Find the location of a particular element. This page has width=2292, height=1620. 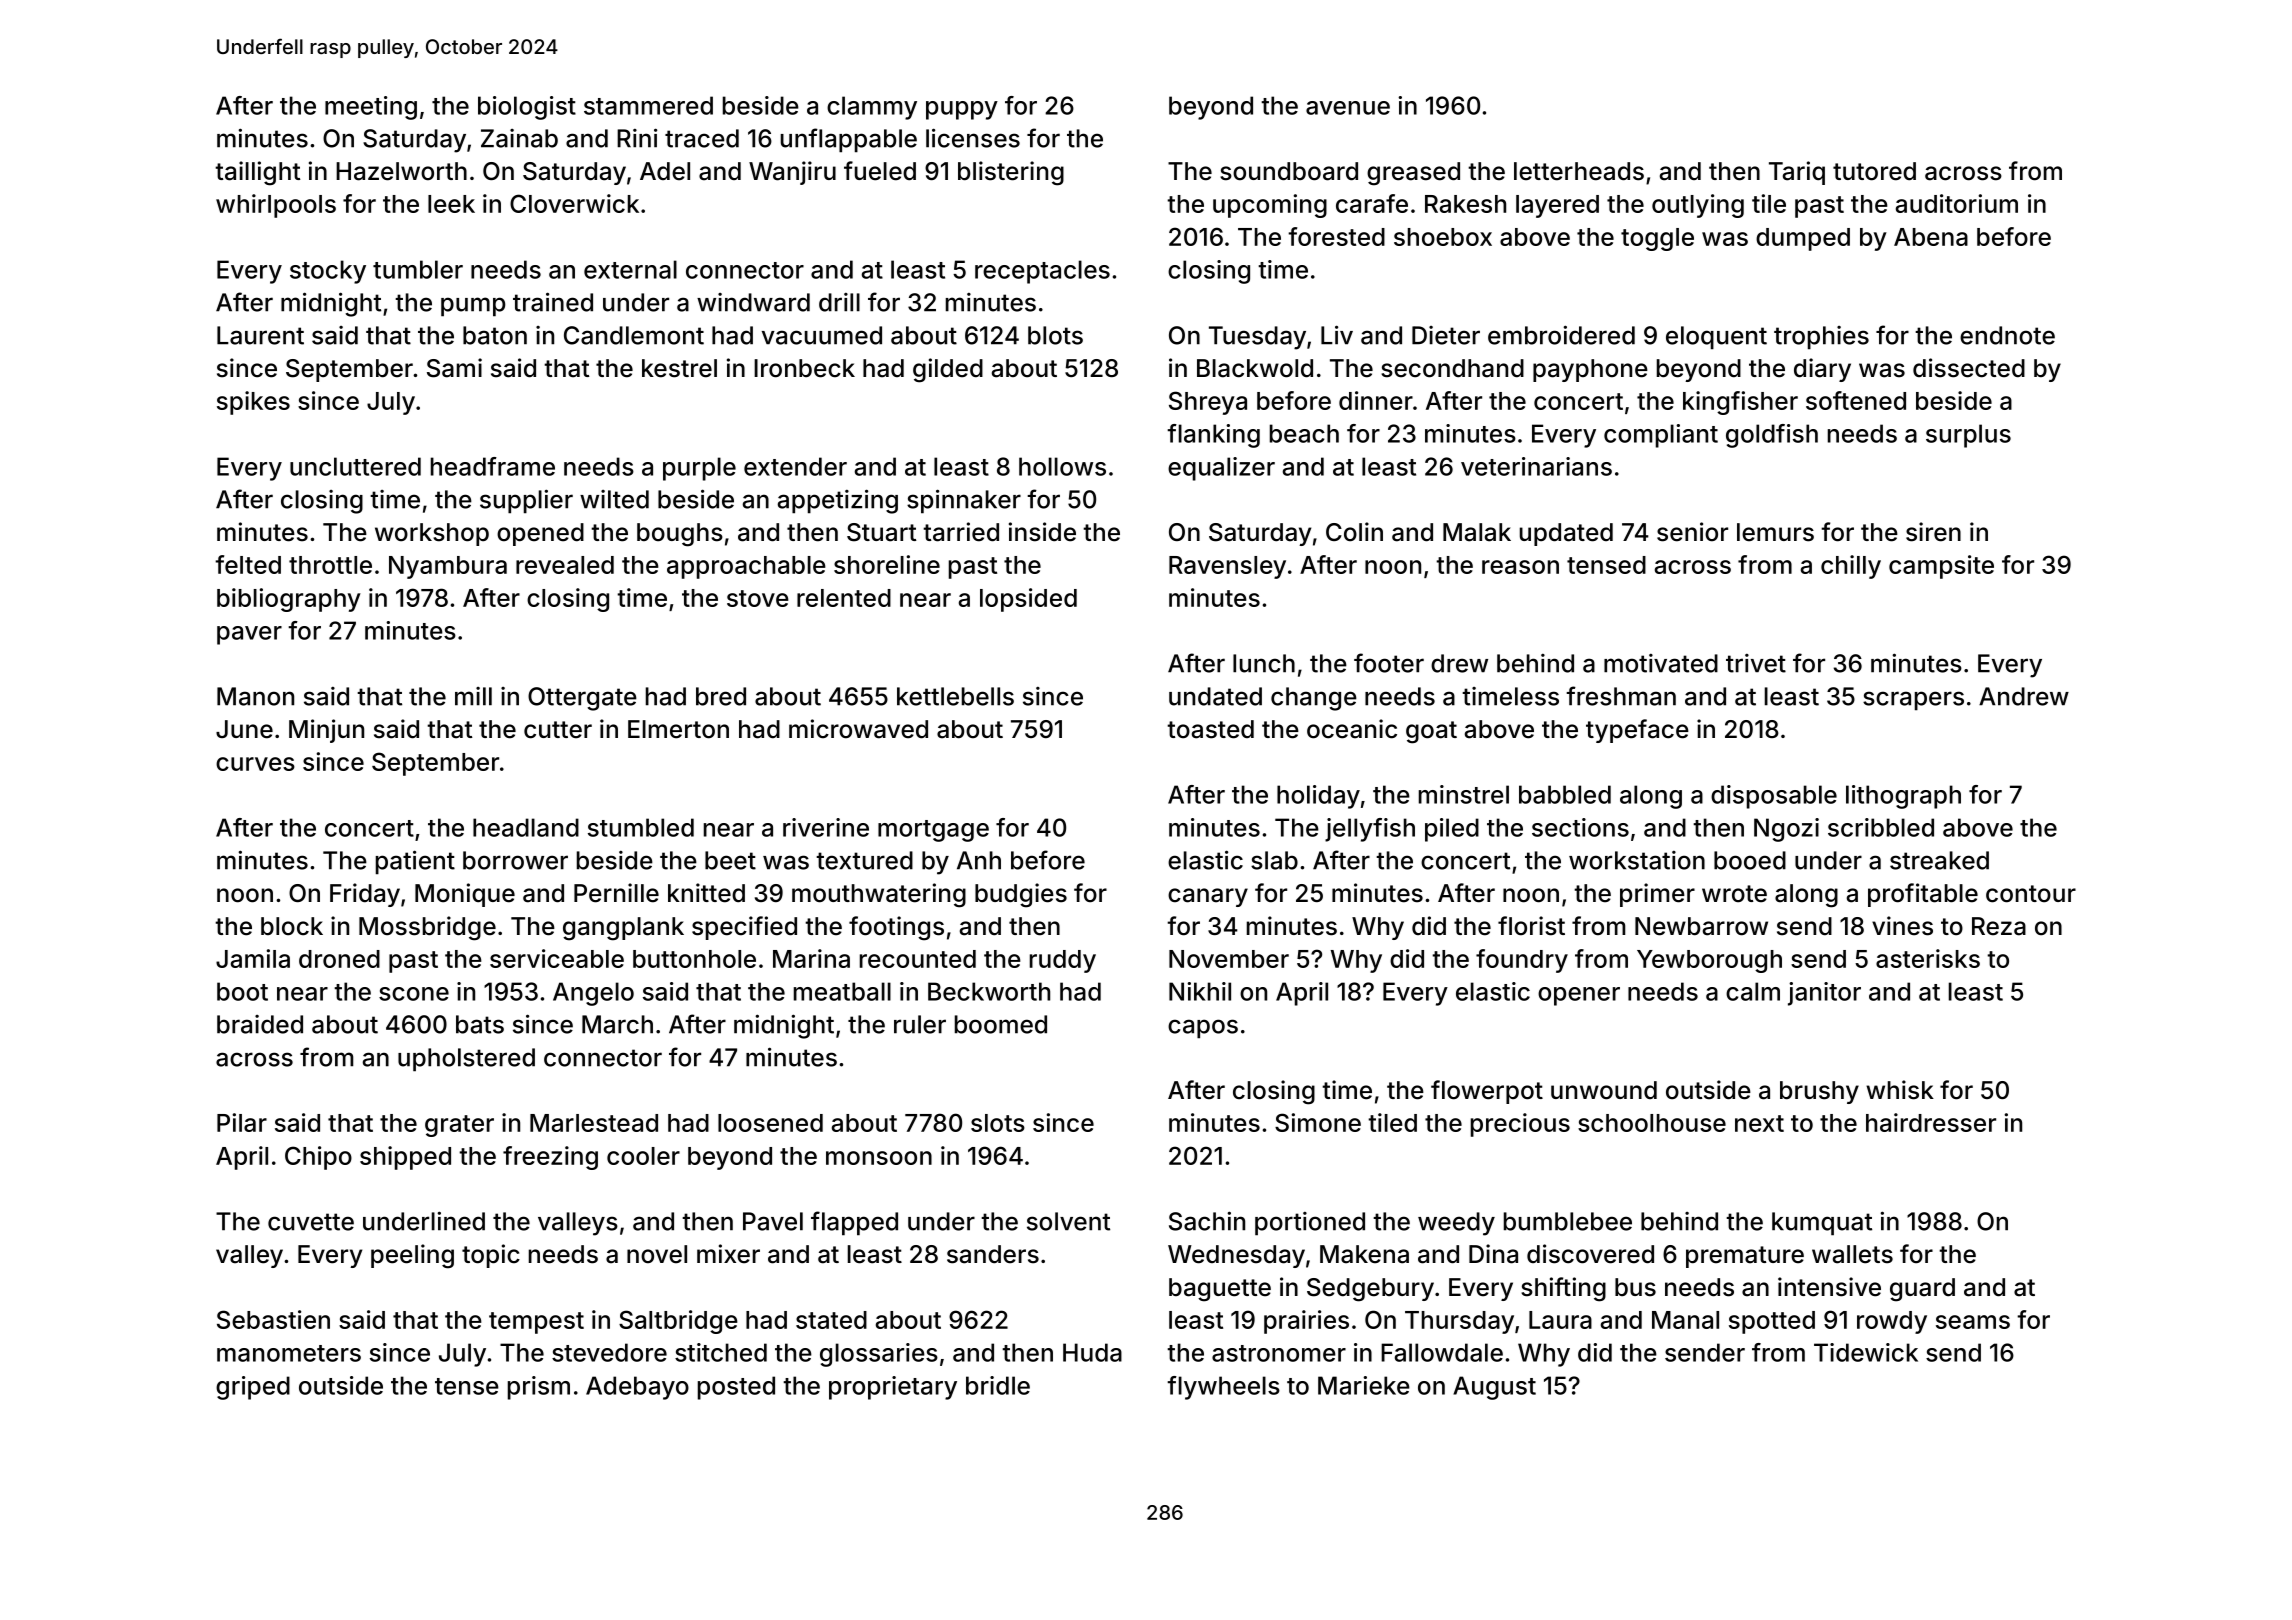

novel is located at coordinates (657, 1254).
